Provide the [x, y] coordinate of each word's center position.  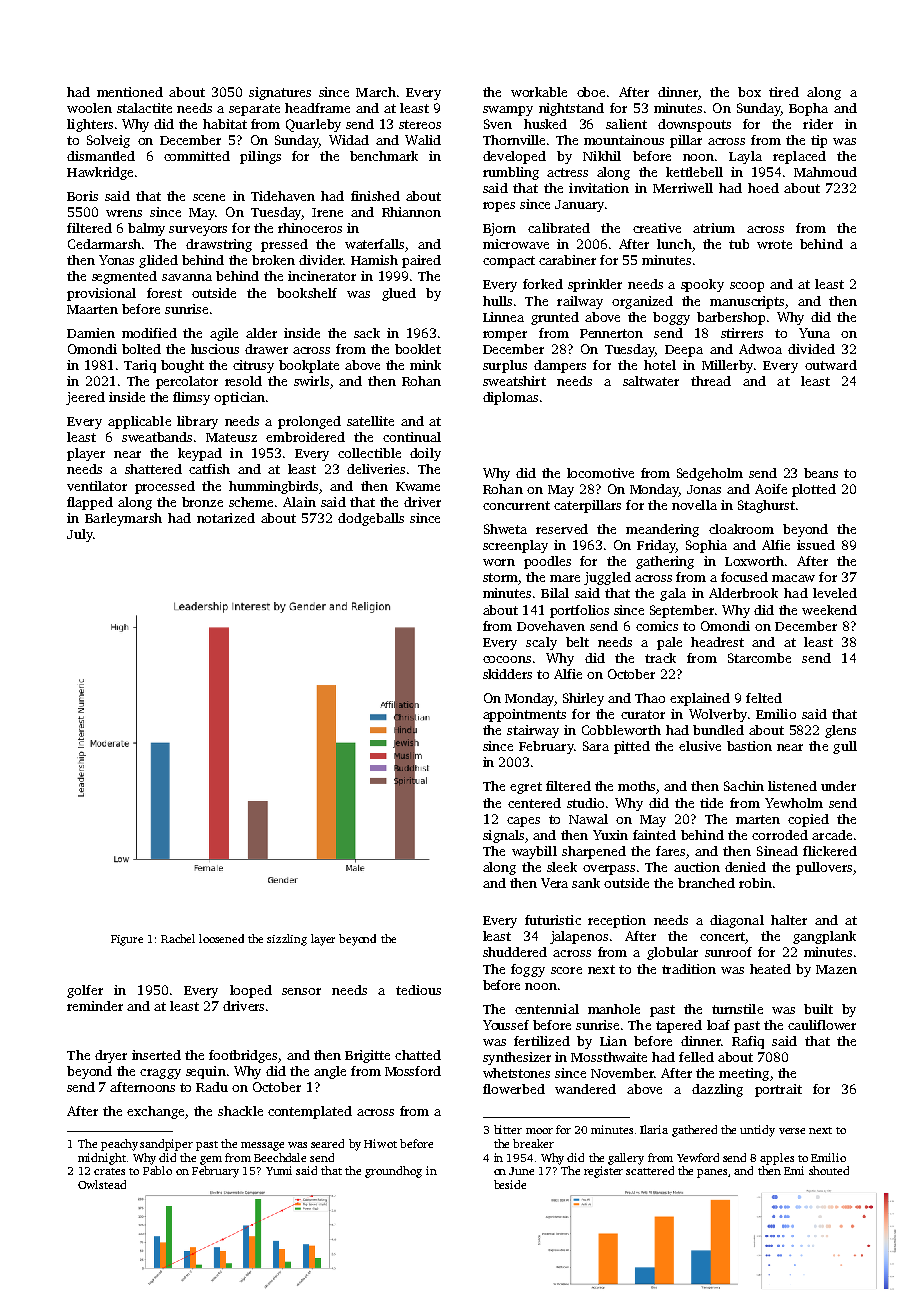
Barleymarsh [123, 519]
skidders [507, 674]
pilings [260, 157]
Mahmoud [825, 172]
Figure [127, 940]
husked [545, 124]
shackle [240, 1111]
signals [503, 836]
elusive [700, 746]
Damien [91, 333]
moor [539, 1131]
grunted [555, 318]
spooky [702, 285]
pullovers [824, 868]
